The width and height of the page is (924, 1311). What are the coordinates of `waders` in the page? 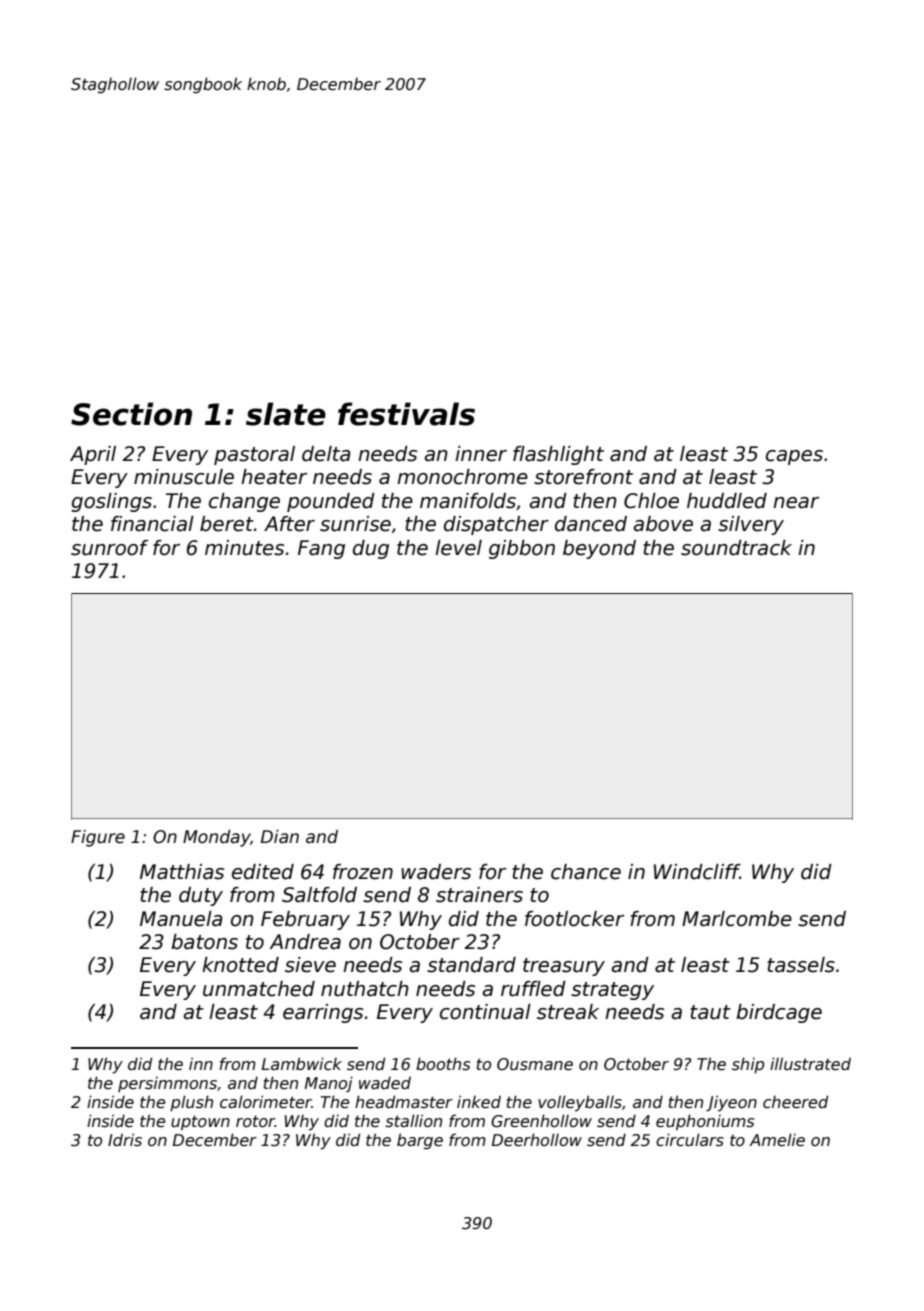 It's located at (436, 872).
